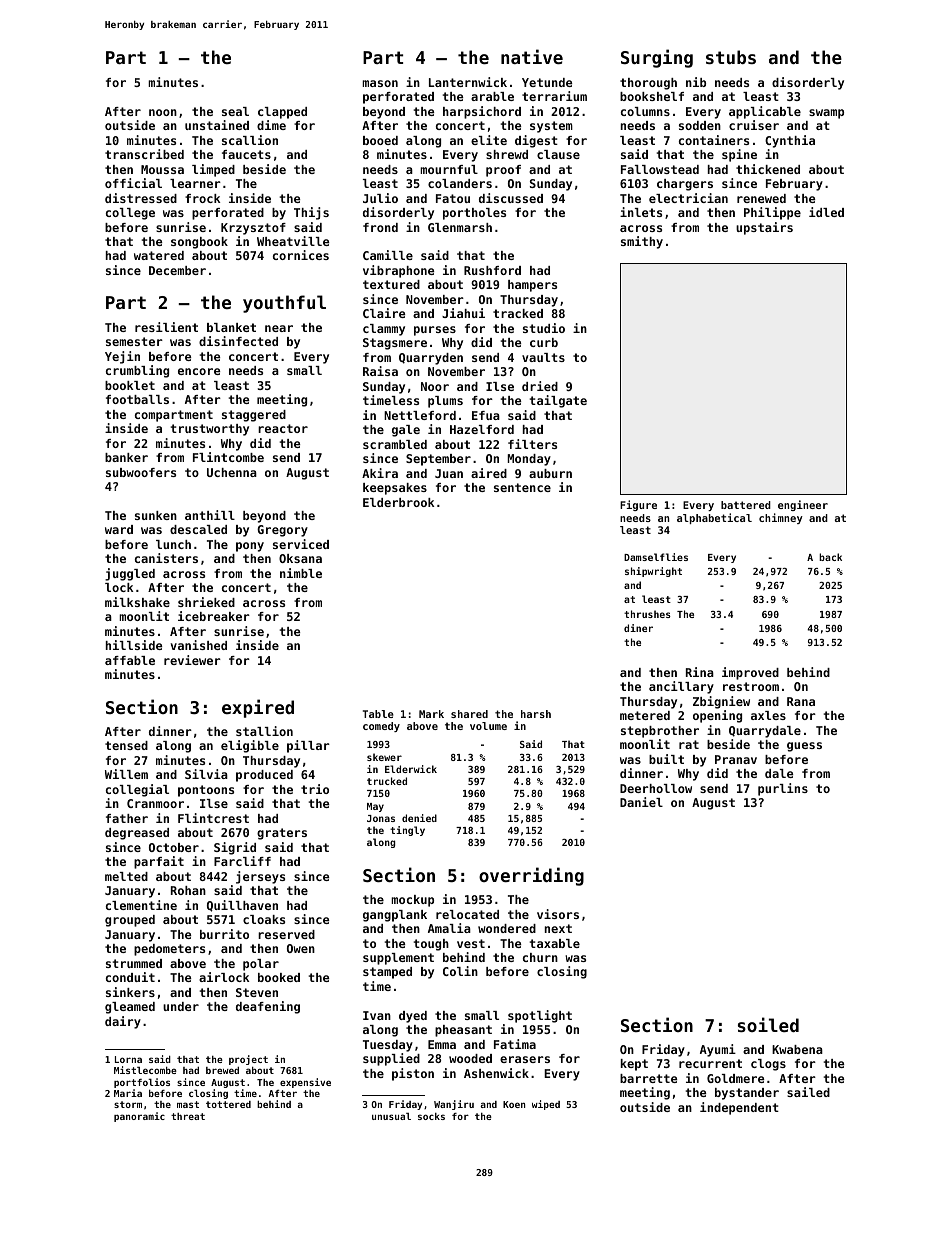 The width and height of the document is (952, 1233). Describe the element at coordinates (130, 921) in the document. I see `grouped` at that location.
